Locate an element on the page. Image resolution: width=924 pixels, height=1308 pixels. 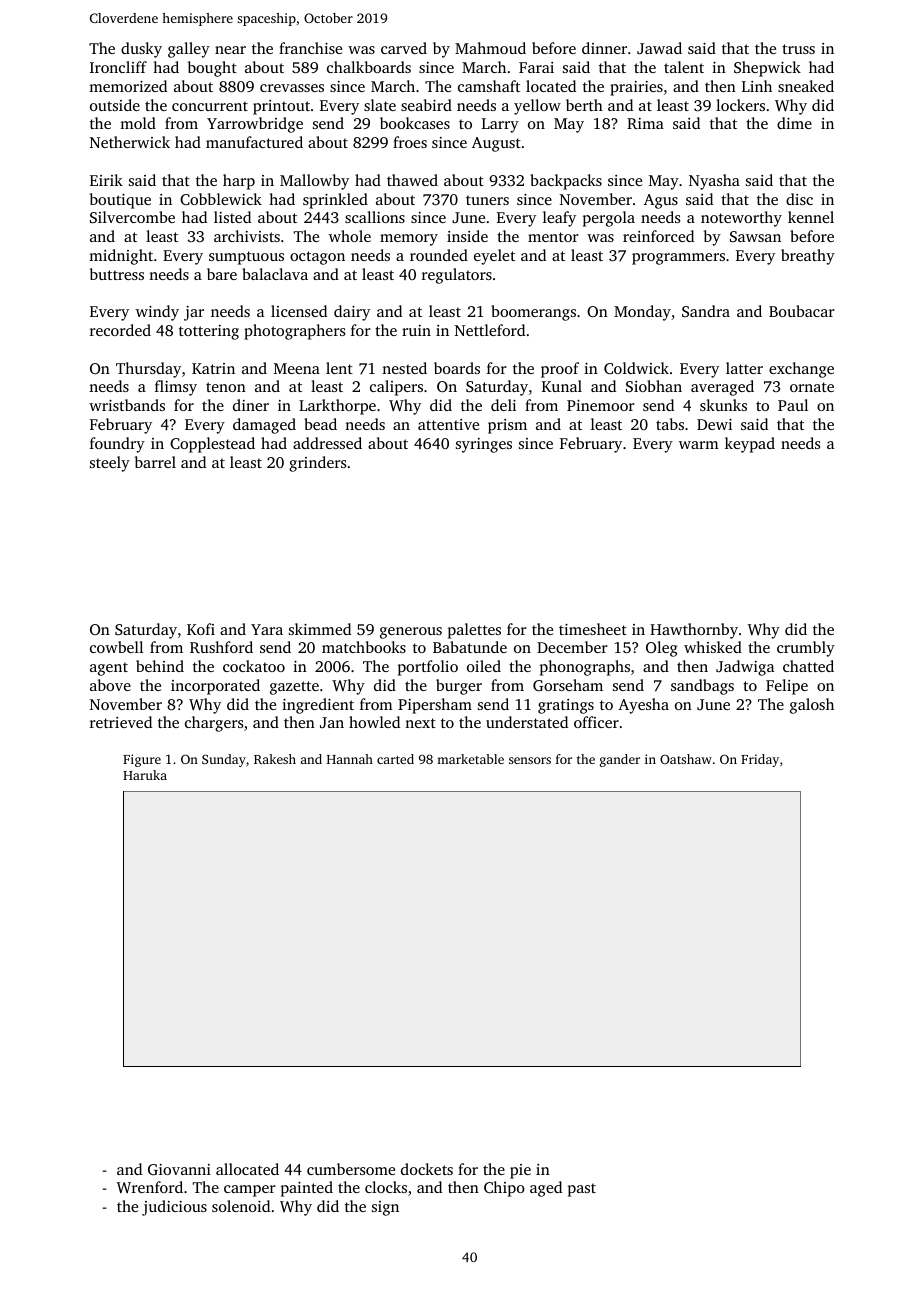
prairies is located at coordinates (636, 88).
